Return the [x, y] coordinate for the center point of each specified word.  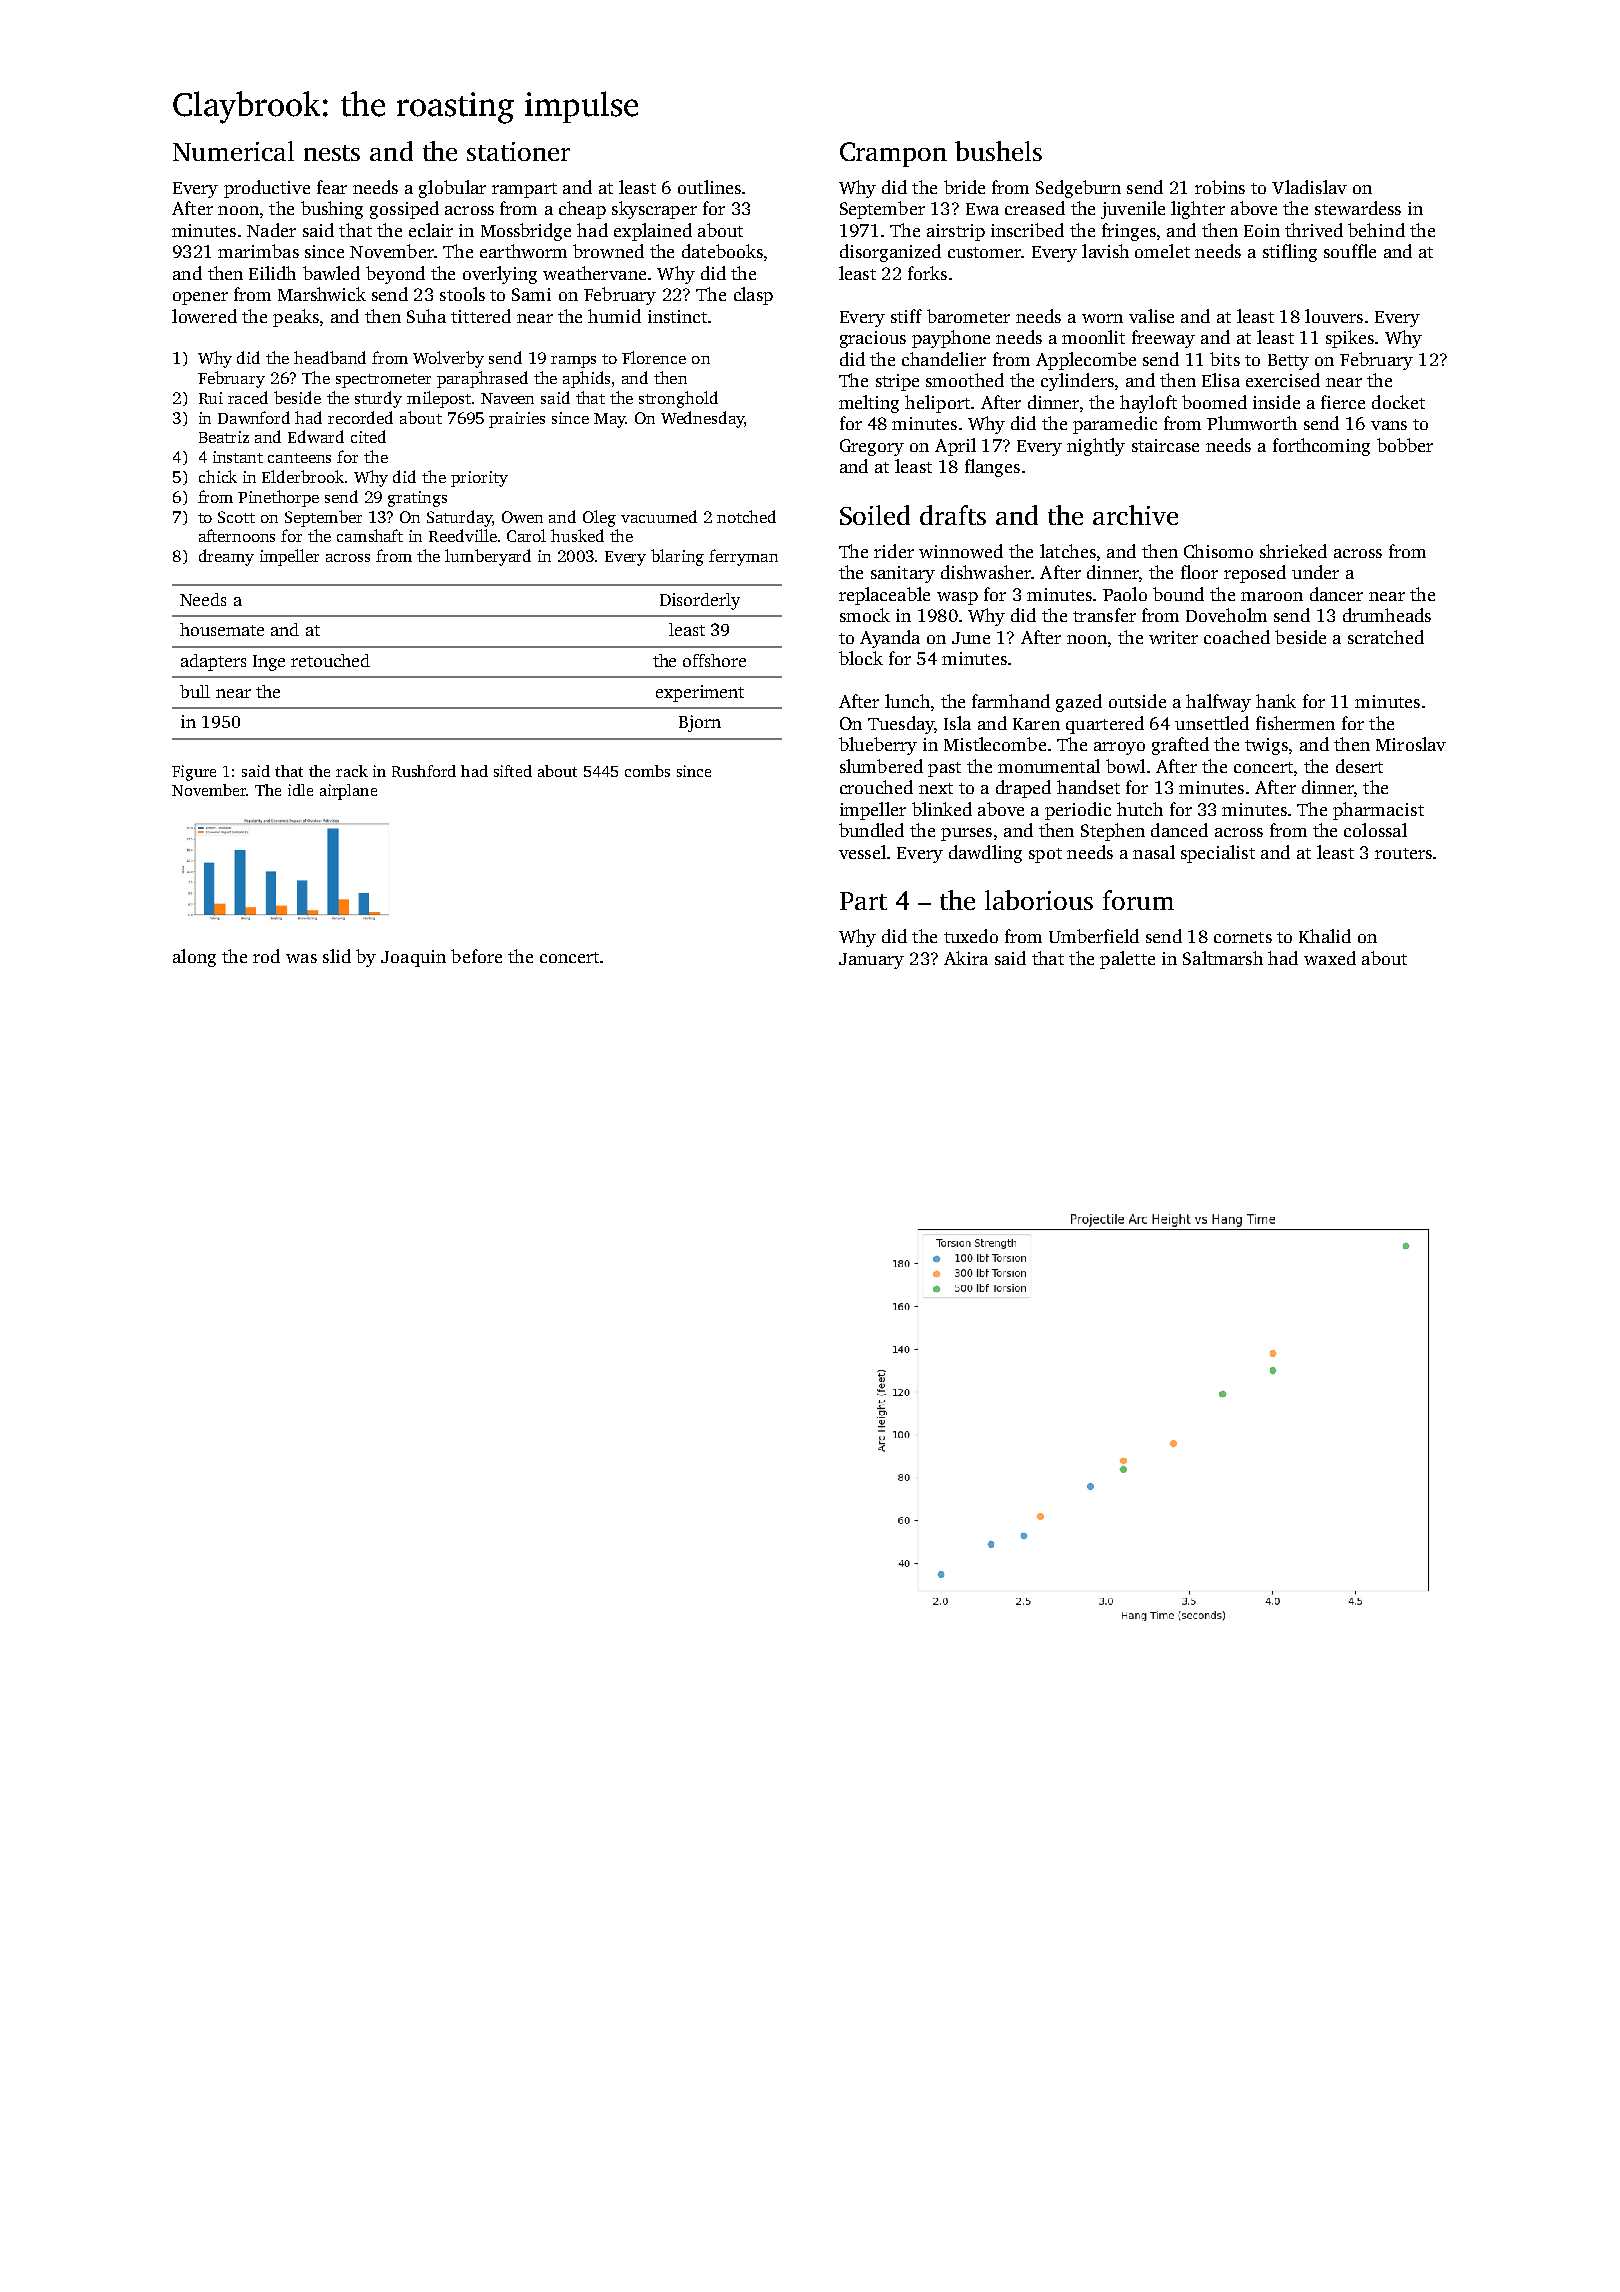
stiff [906, 316]
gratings [417, 499]
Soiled [875, 515]
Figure [194, 773]
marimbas [258, 251]
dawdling [985, 854]
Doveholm [1226, 615]
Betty [1288, 362]
